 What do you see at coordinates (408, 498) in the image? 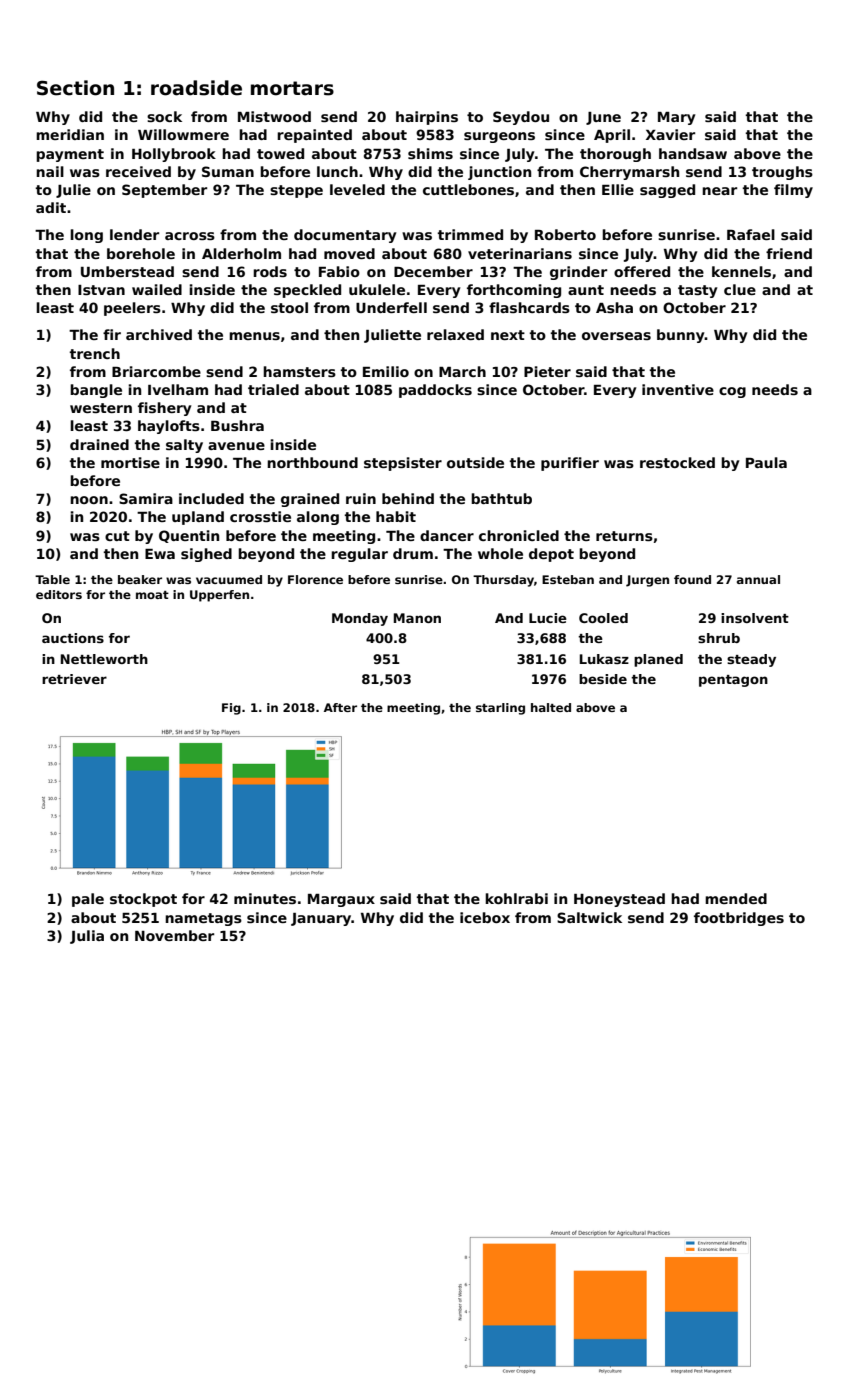
I see `behind` at bounding box center [408, 498].
